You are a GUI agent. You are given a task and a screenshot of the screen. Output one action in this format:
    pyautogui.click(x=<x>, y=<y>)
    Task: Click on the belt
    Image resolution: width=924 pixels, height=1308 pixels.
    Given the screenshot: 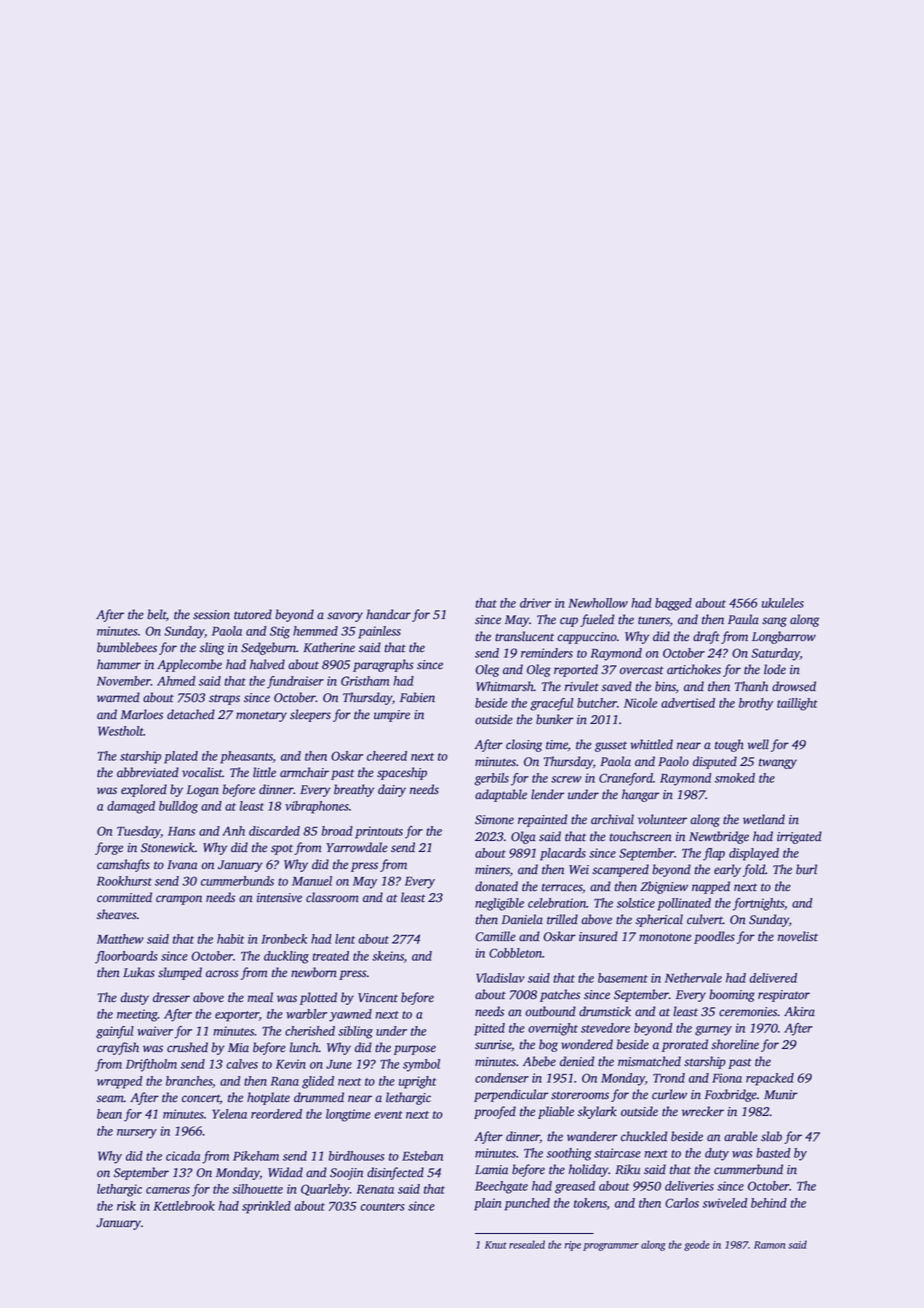 What is the action you would take?
    pyautogui.click(x=156, y=614)
